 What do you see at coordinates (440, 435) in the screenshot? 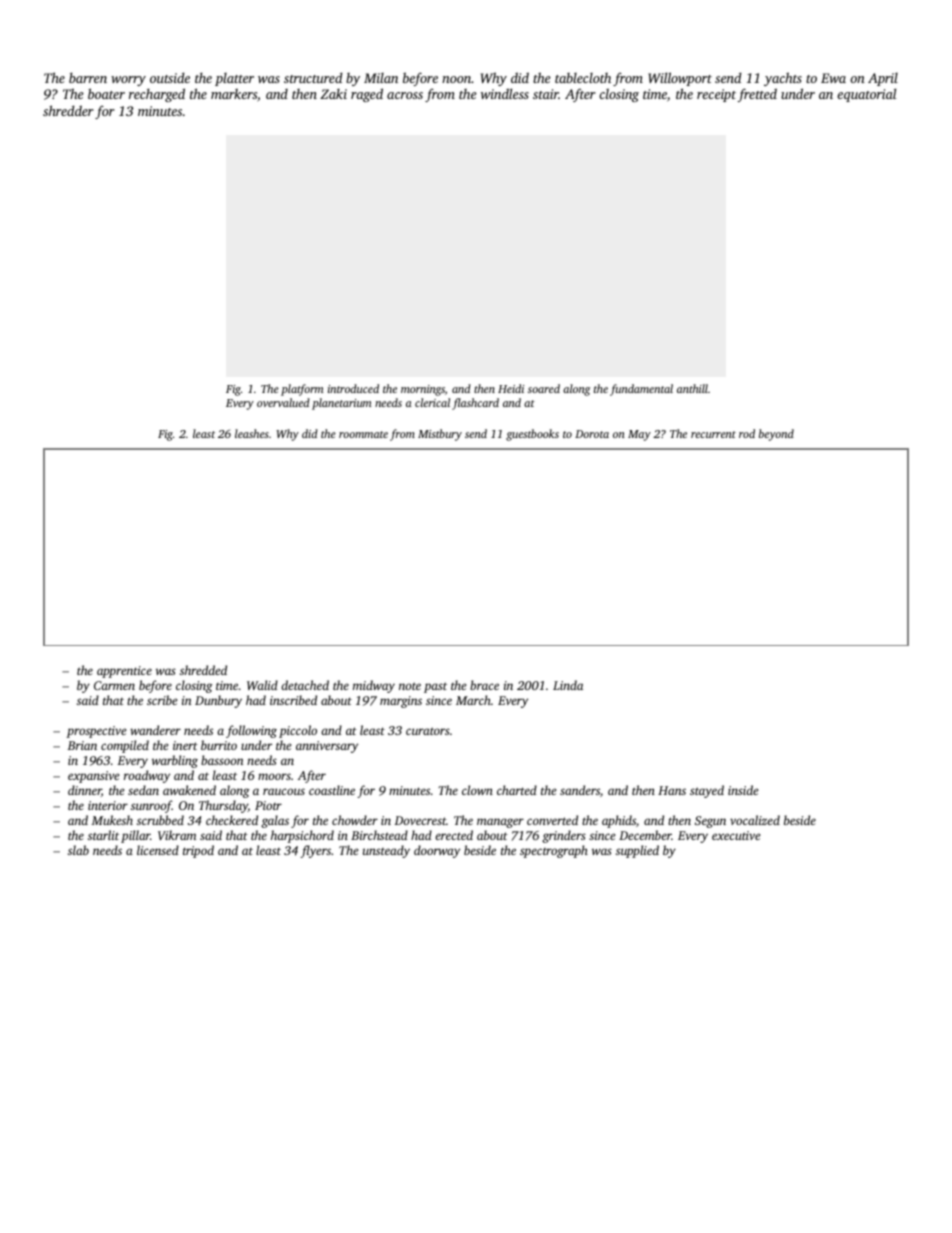
I see `Mistbury` at bounding box center [440, 435].
